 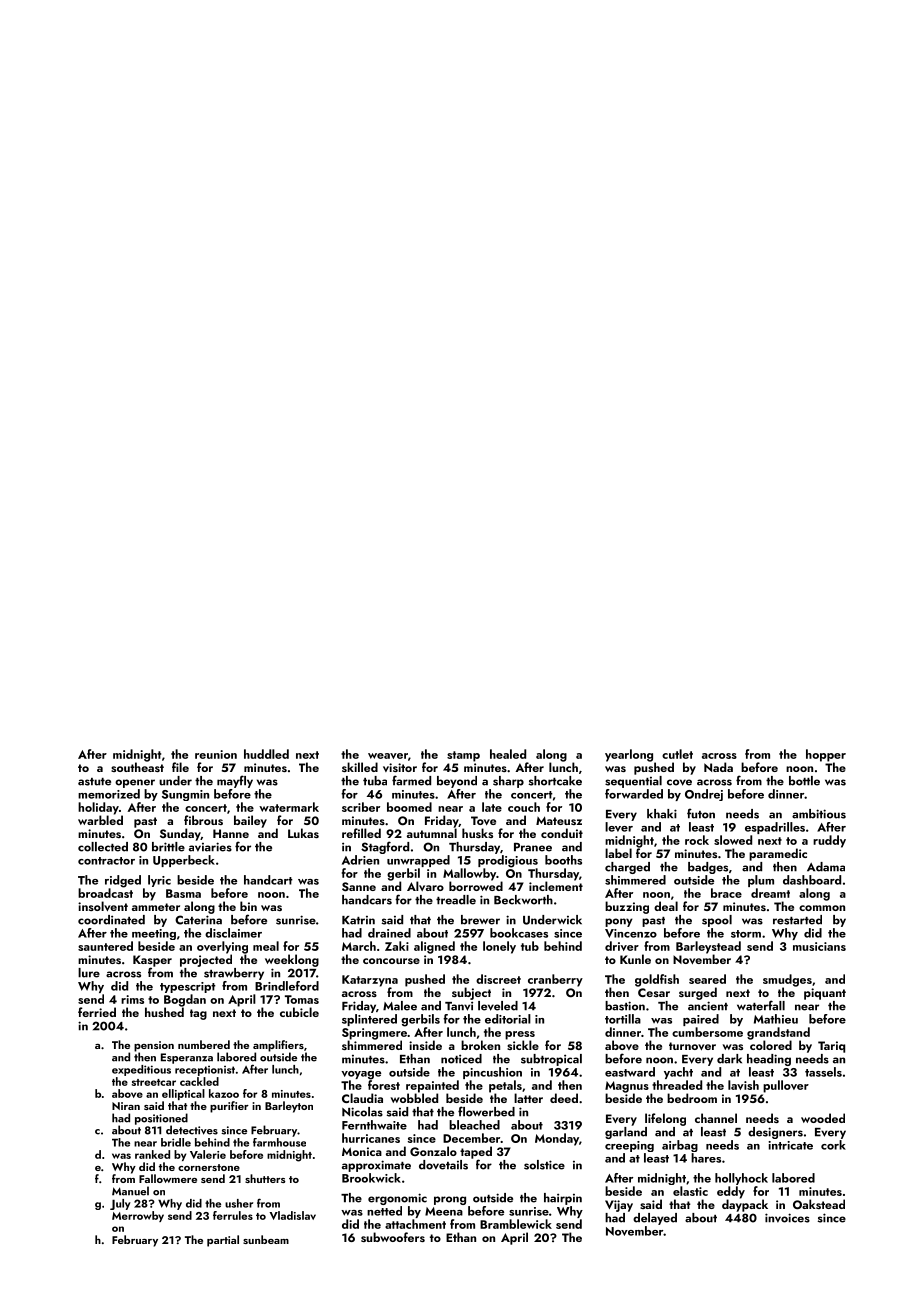 What do you see at coordinates (100, 820) in the screenshot?
I see `warbled` at bounding box center [100, 820].
